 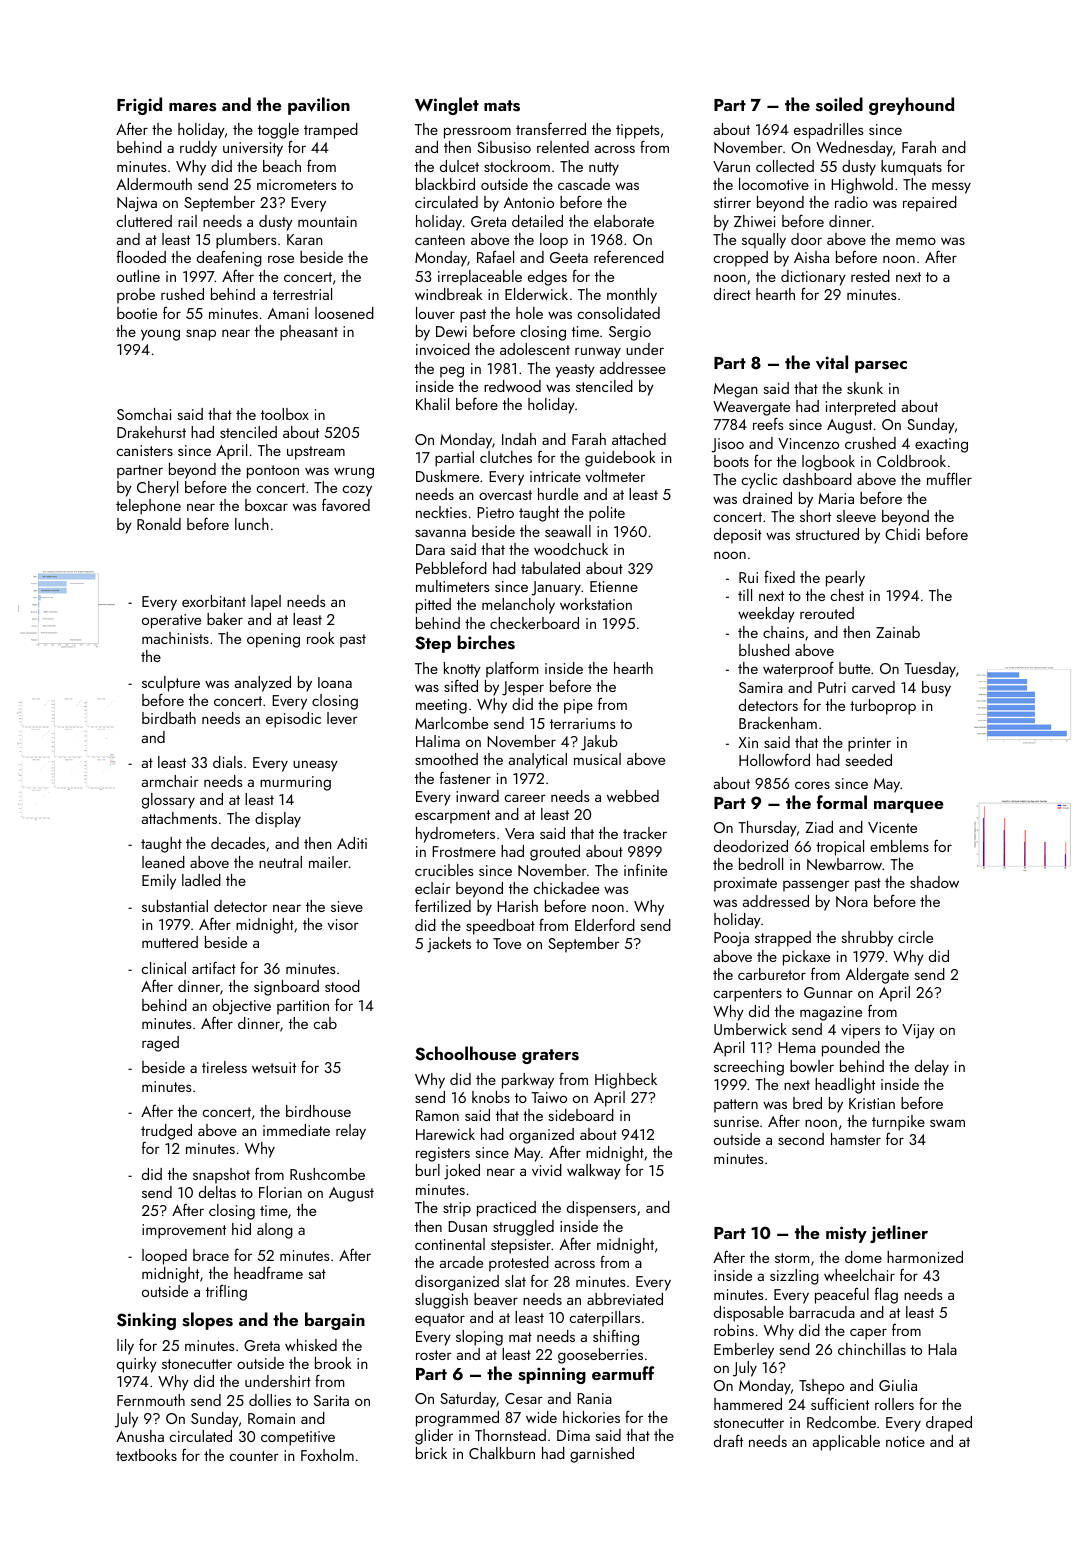 I want to click on memo, so click(x=916, y=241).
